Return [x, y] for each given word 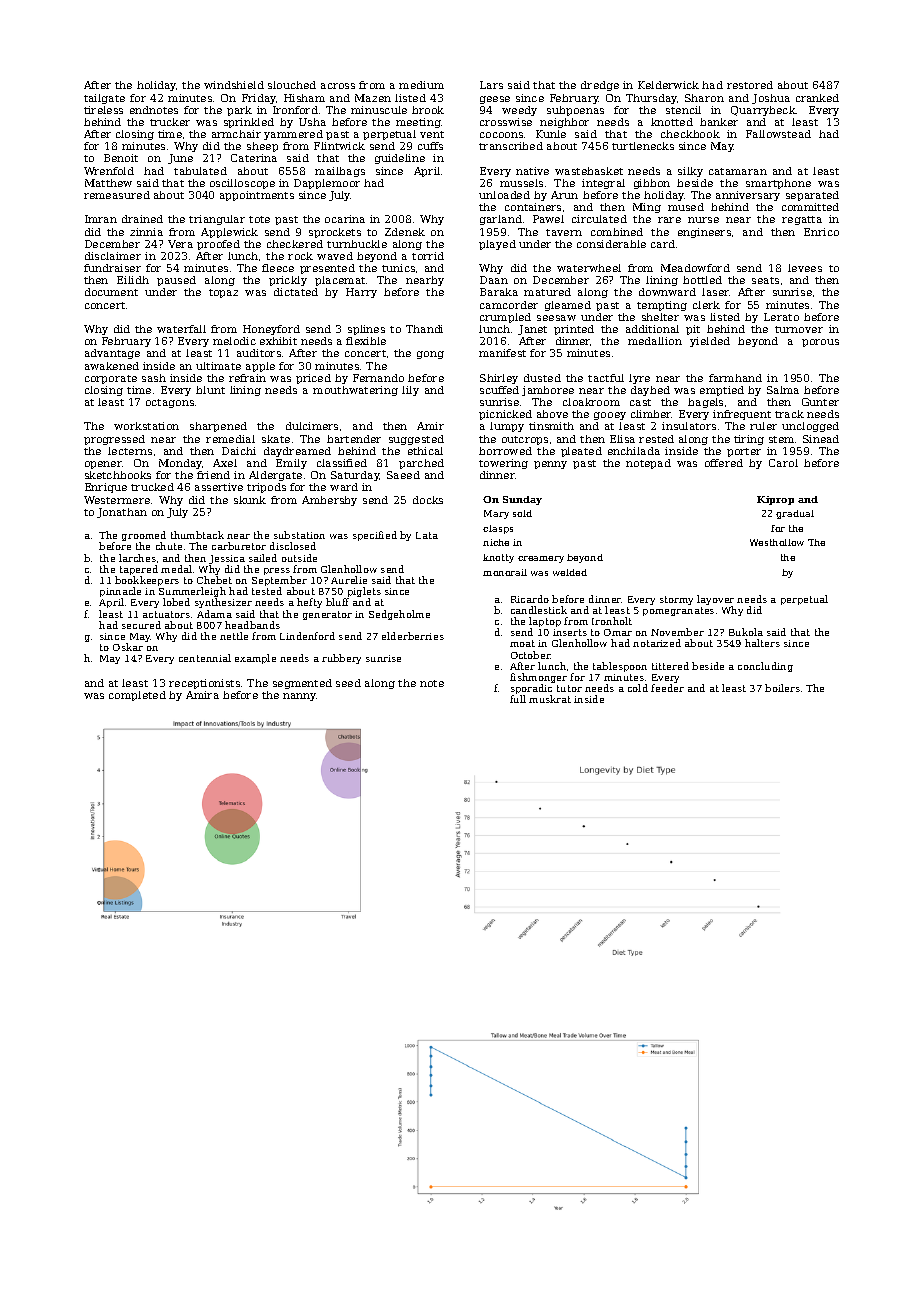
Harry [361, 293]
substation [299, 535]
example [255, 659]
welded [570, 572]
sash [154, 378]
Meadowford [695, 268]
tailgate [104, 99]
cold [638, 688]
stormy [676, 600]
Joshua [771, 99]
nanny [300, 697]
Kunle [551, 134]
